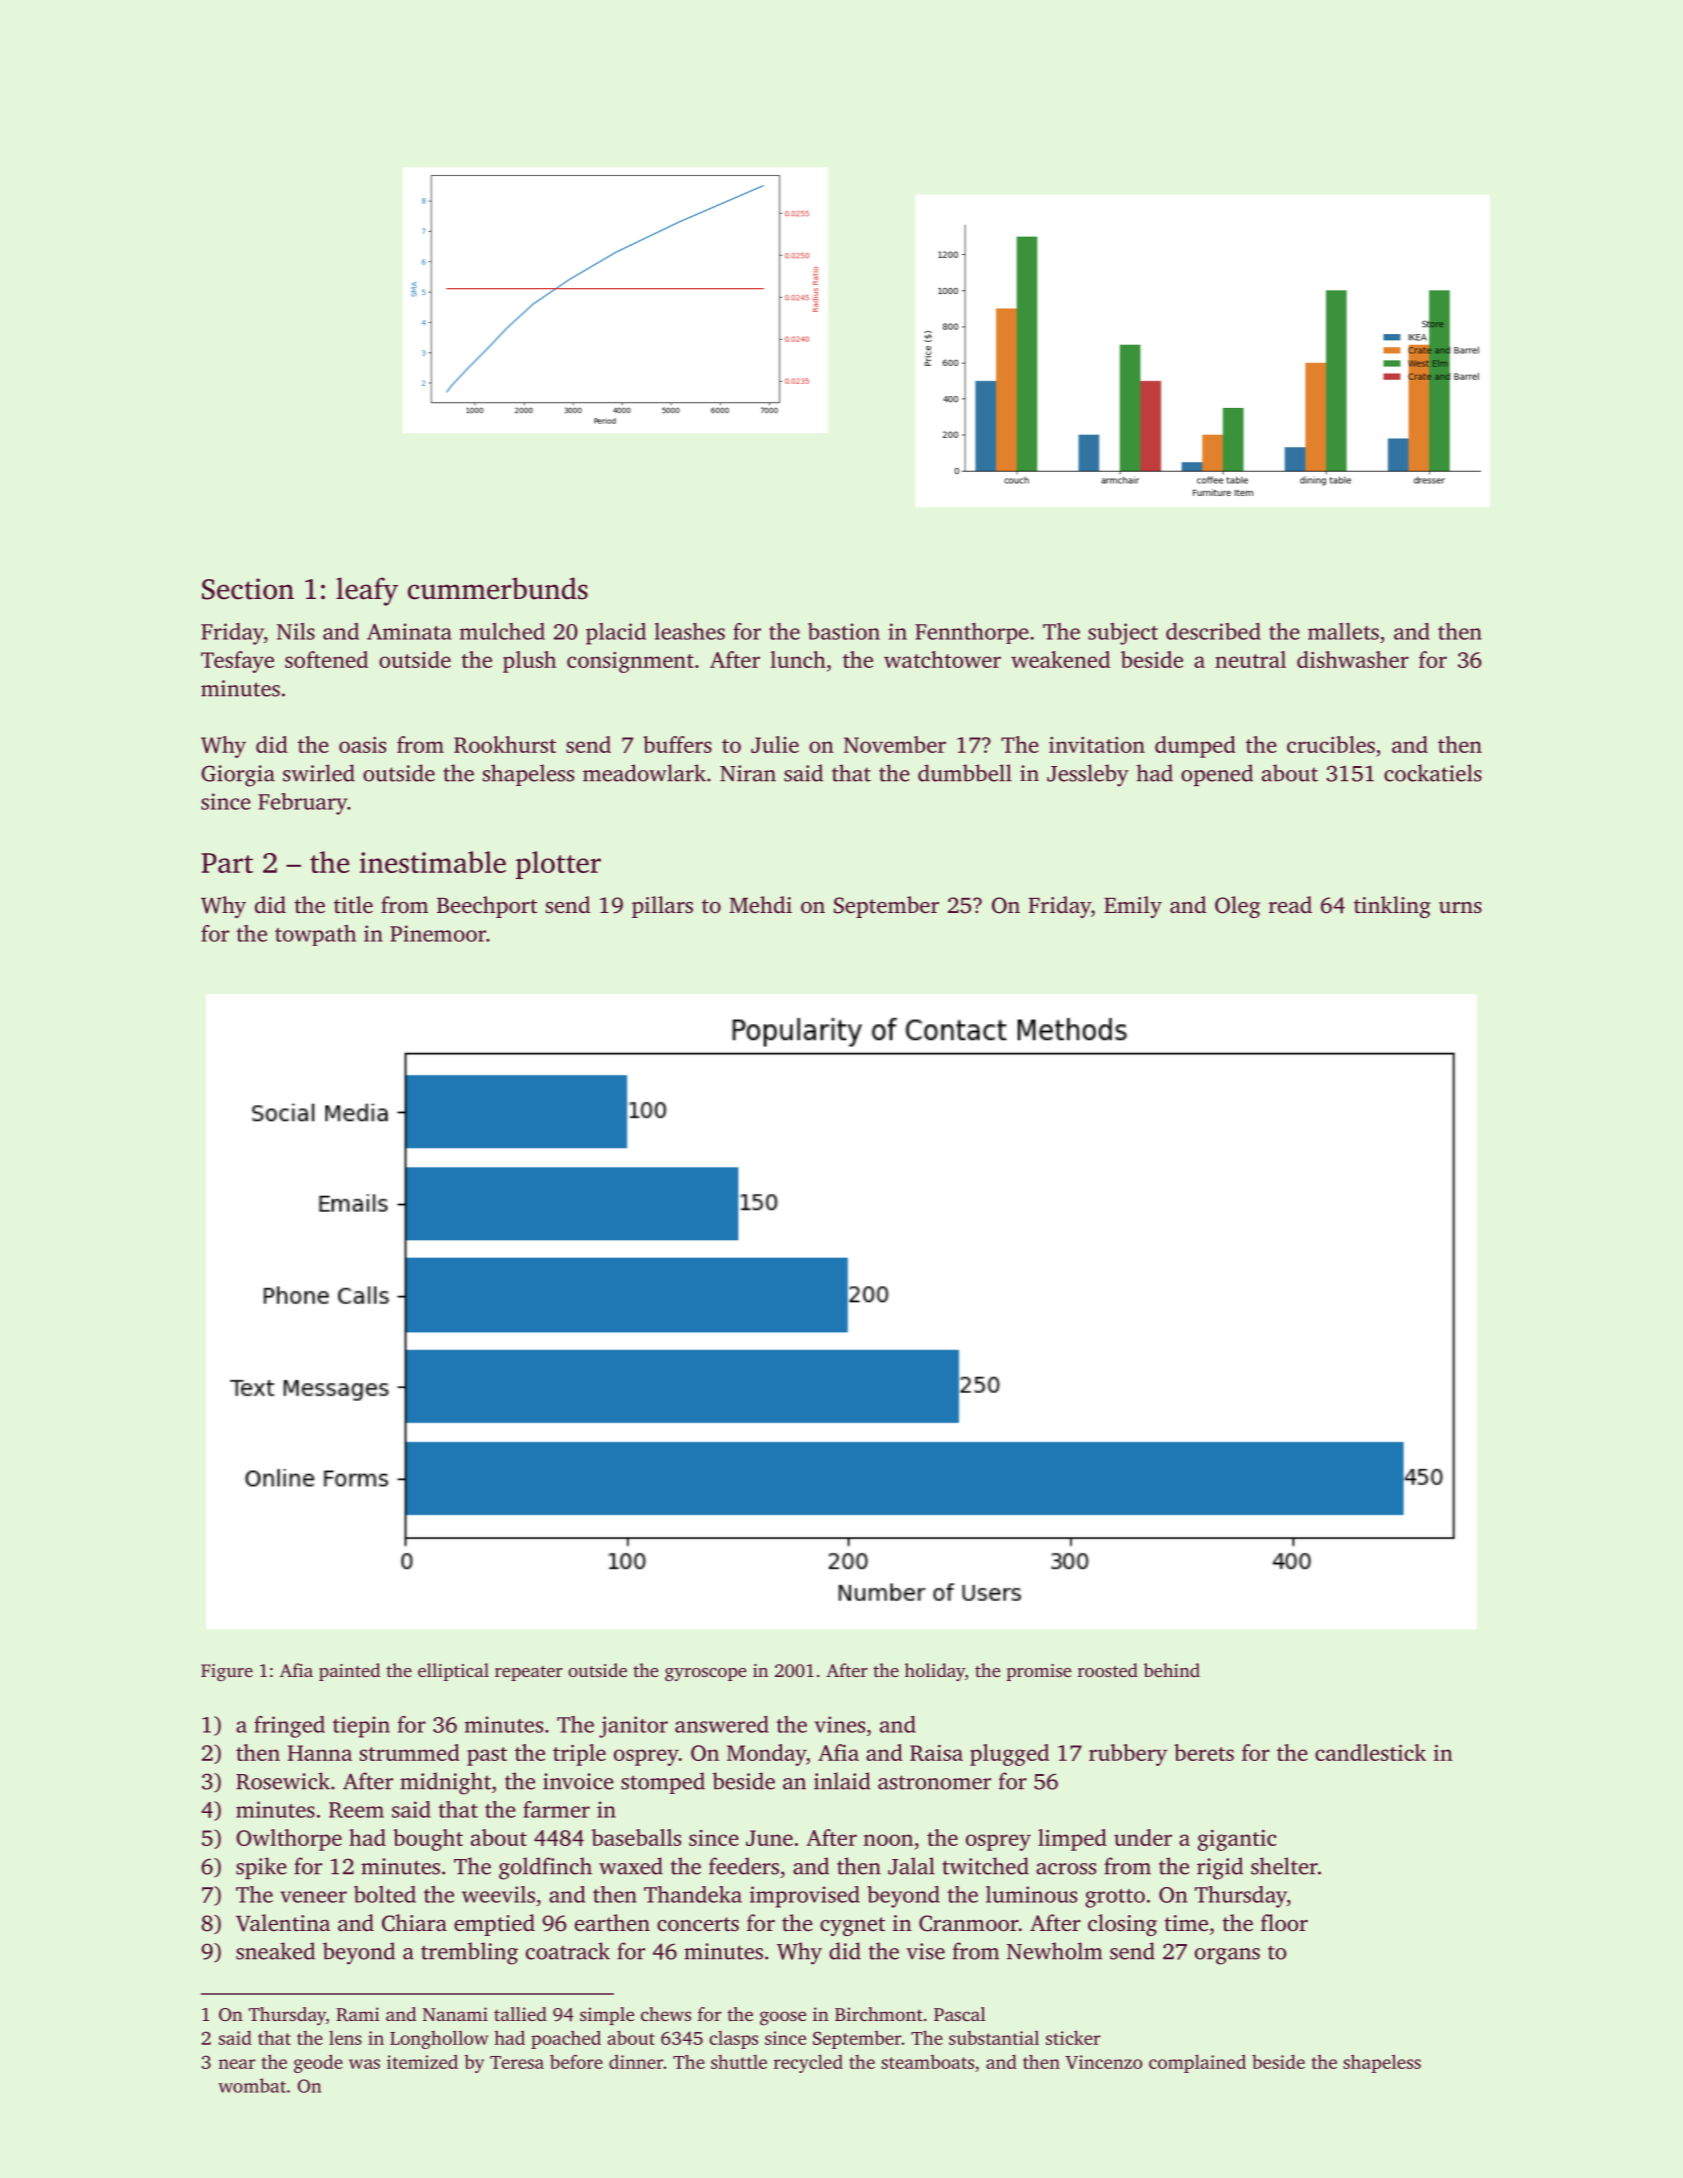 This screenshot has width=1683, height=2178. What do you see at coordinates (1172, 1670) in the screenshot?
I see `behind` at bounding box center [1172, 1670].
